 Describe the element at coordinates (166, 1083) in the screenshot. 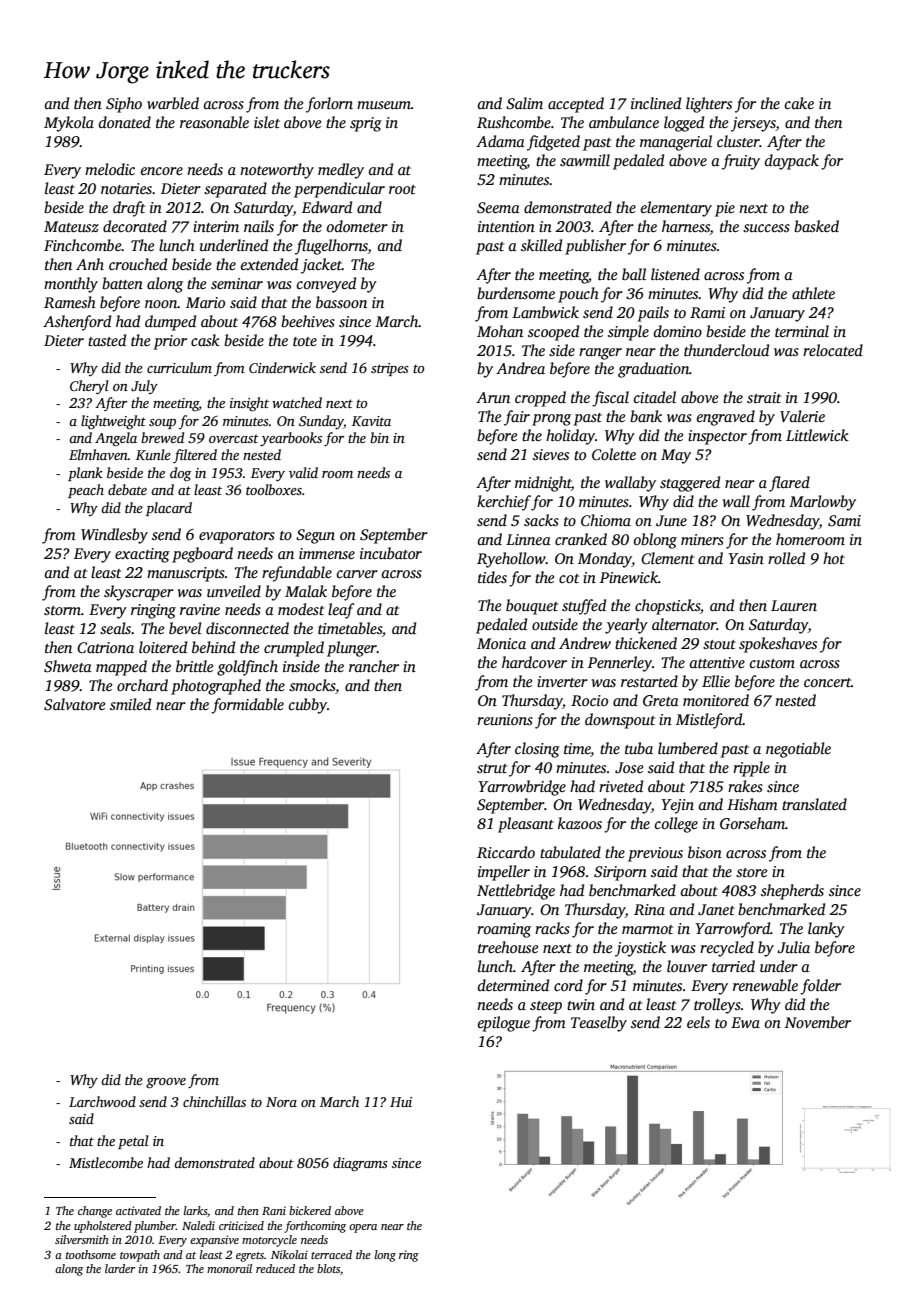

I see `groove` at that location.
